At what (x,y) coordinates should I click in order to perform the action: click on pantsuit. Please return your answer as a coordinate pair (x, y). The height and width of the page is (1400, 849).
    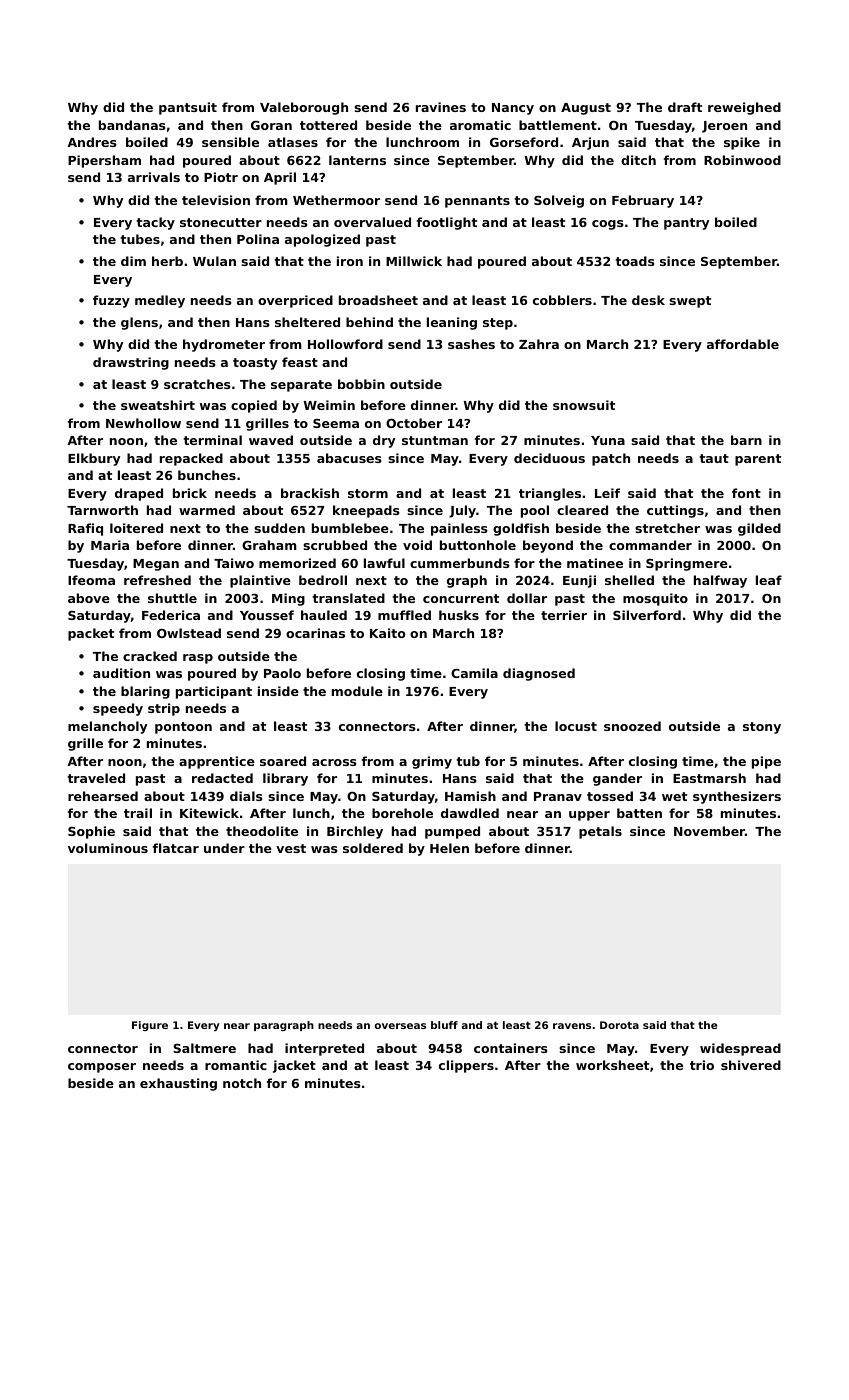
    Looking at the image, I should click on (188, 108).
